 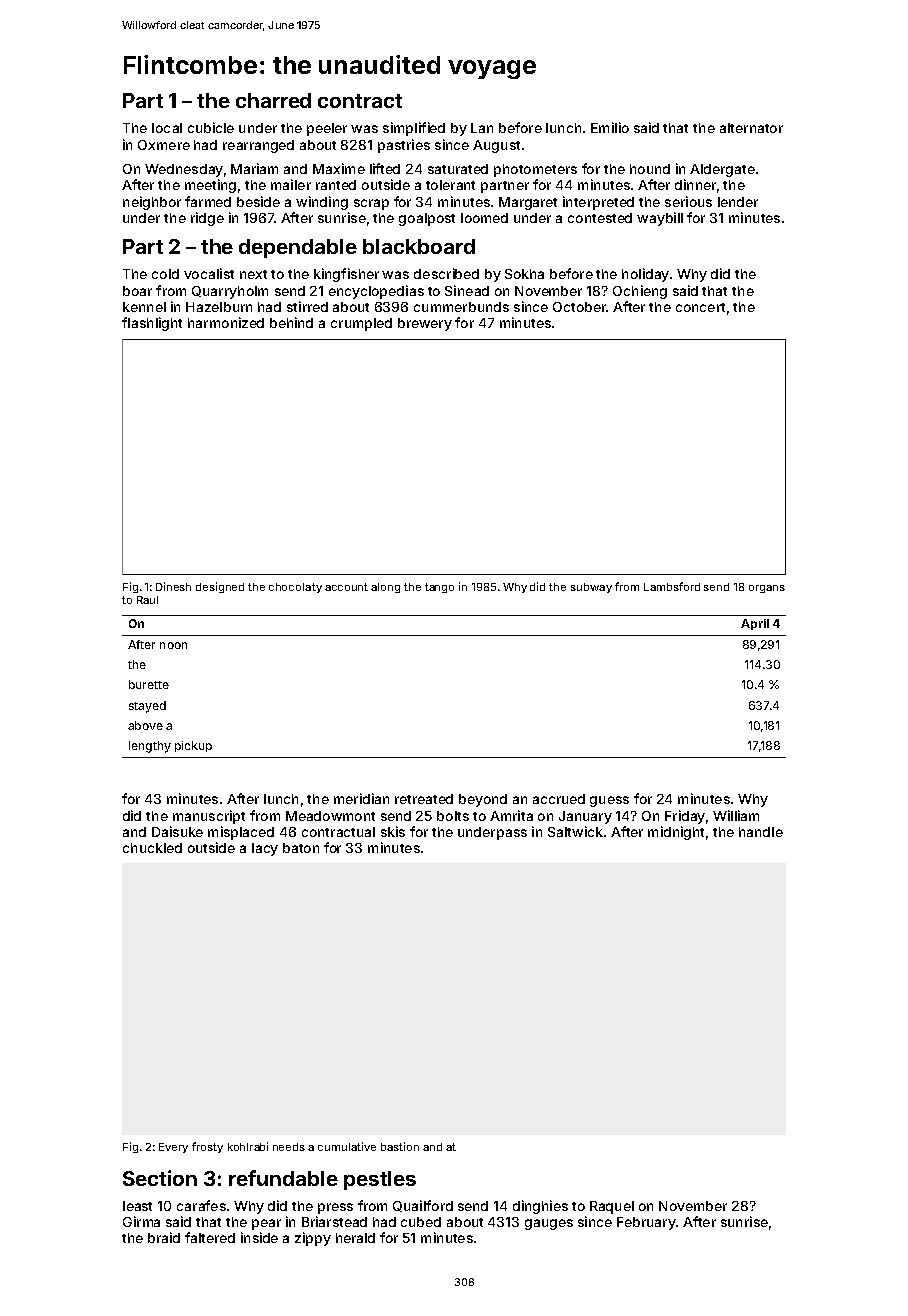 I want to click on simplified, so click(x=414, y=129).
